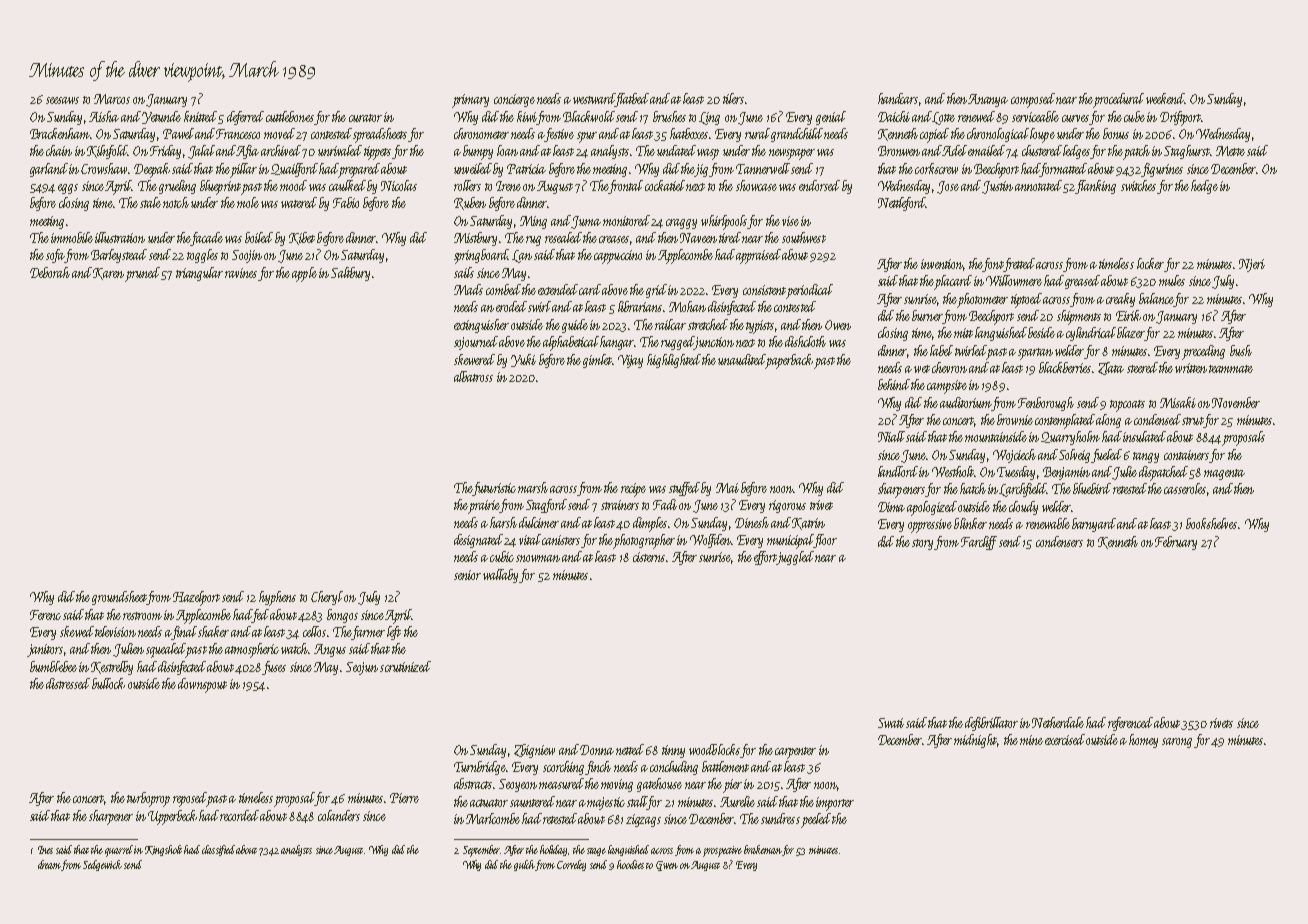 The height and width of the page is (924, 1308). What do you see at coordinates (891, 436) in the page?
I see `Niall` at bounding box center [891, 436].
